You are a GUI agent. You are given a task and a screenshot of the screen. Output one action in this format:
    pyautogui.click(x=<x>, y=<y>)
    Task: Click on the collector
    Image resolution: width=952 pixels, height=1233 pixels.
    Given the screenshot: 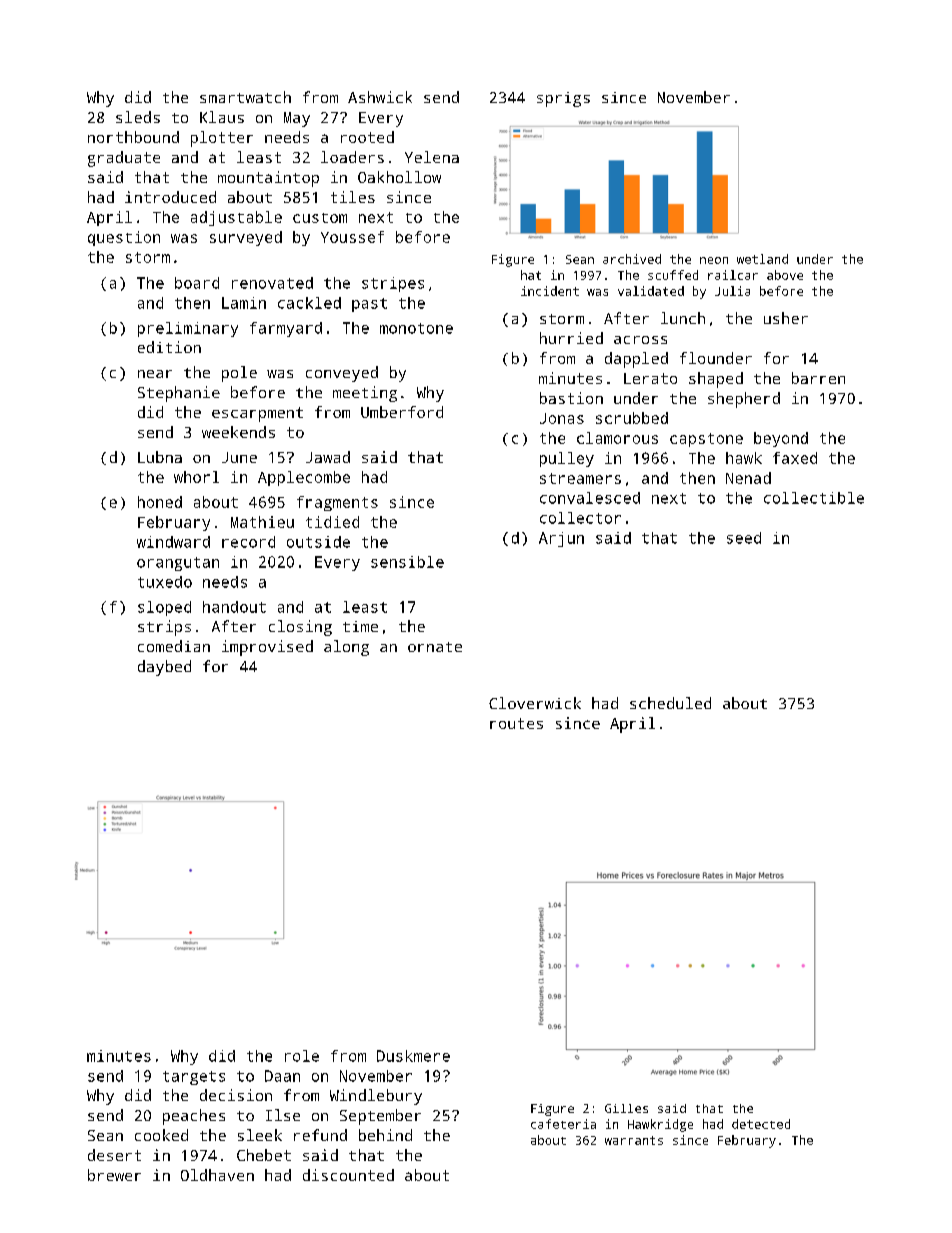 What is the action you would take?
    pyautogui.click(x=580, y=518)
